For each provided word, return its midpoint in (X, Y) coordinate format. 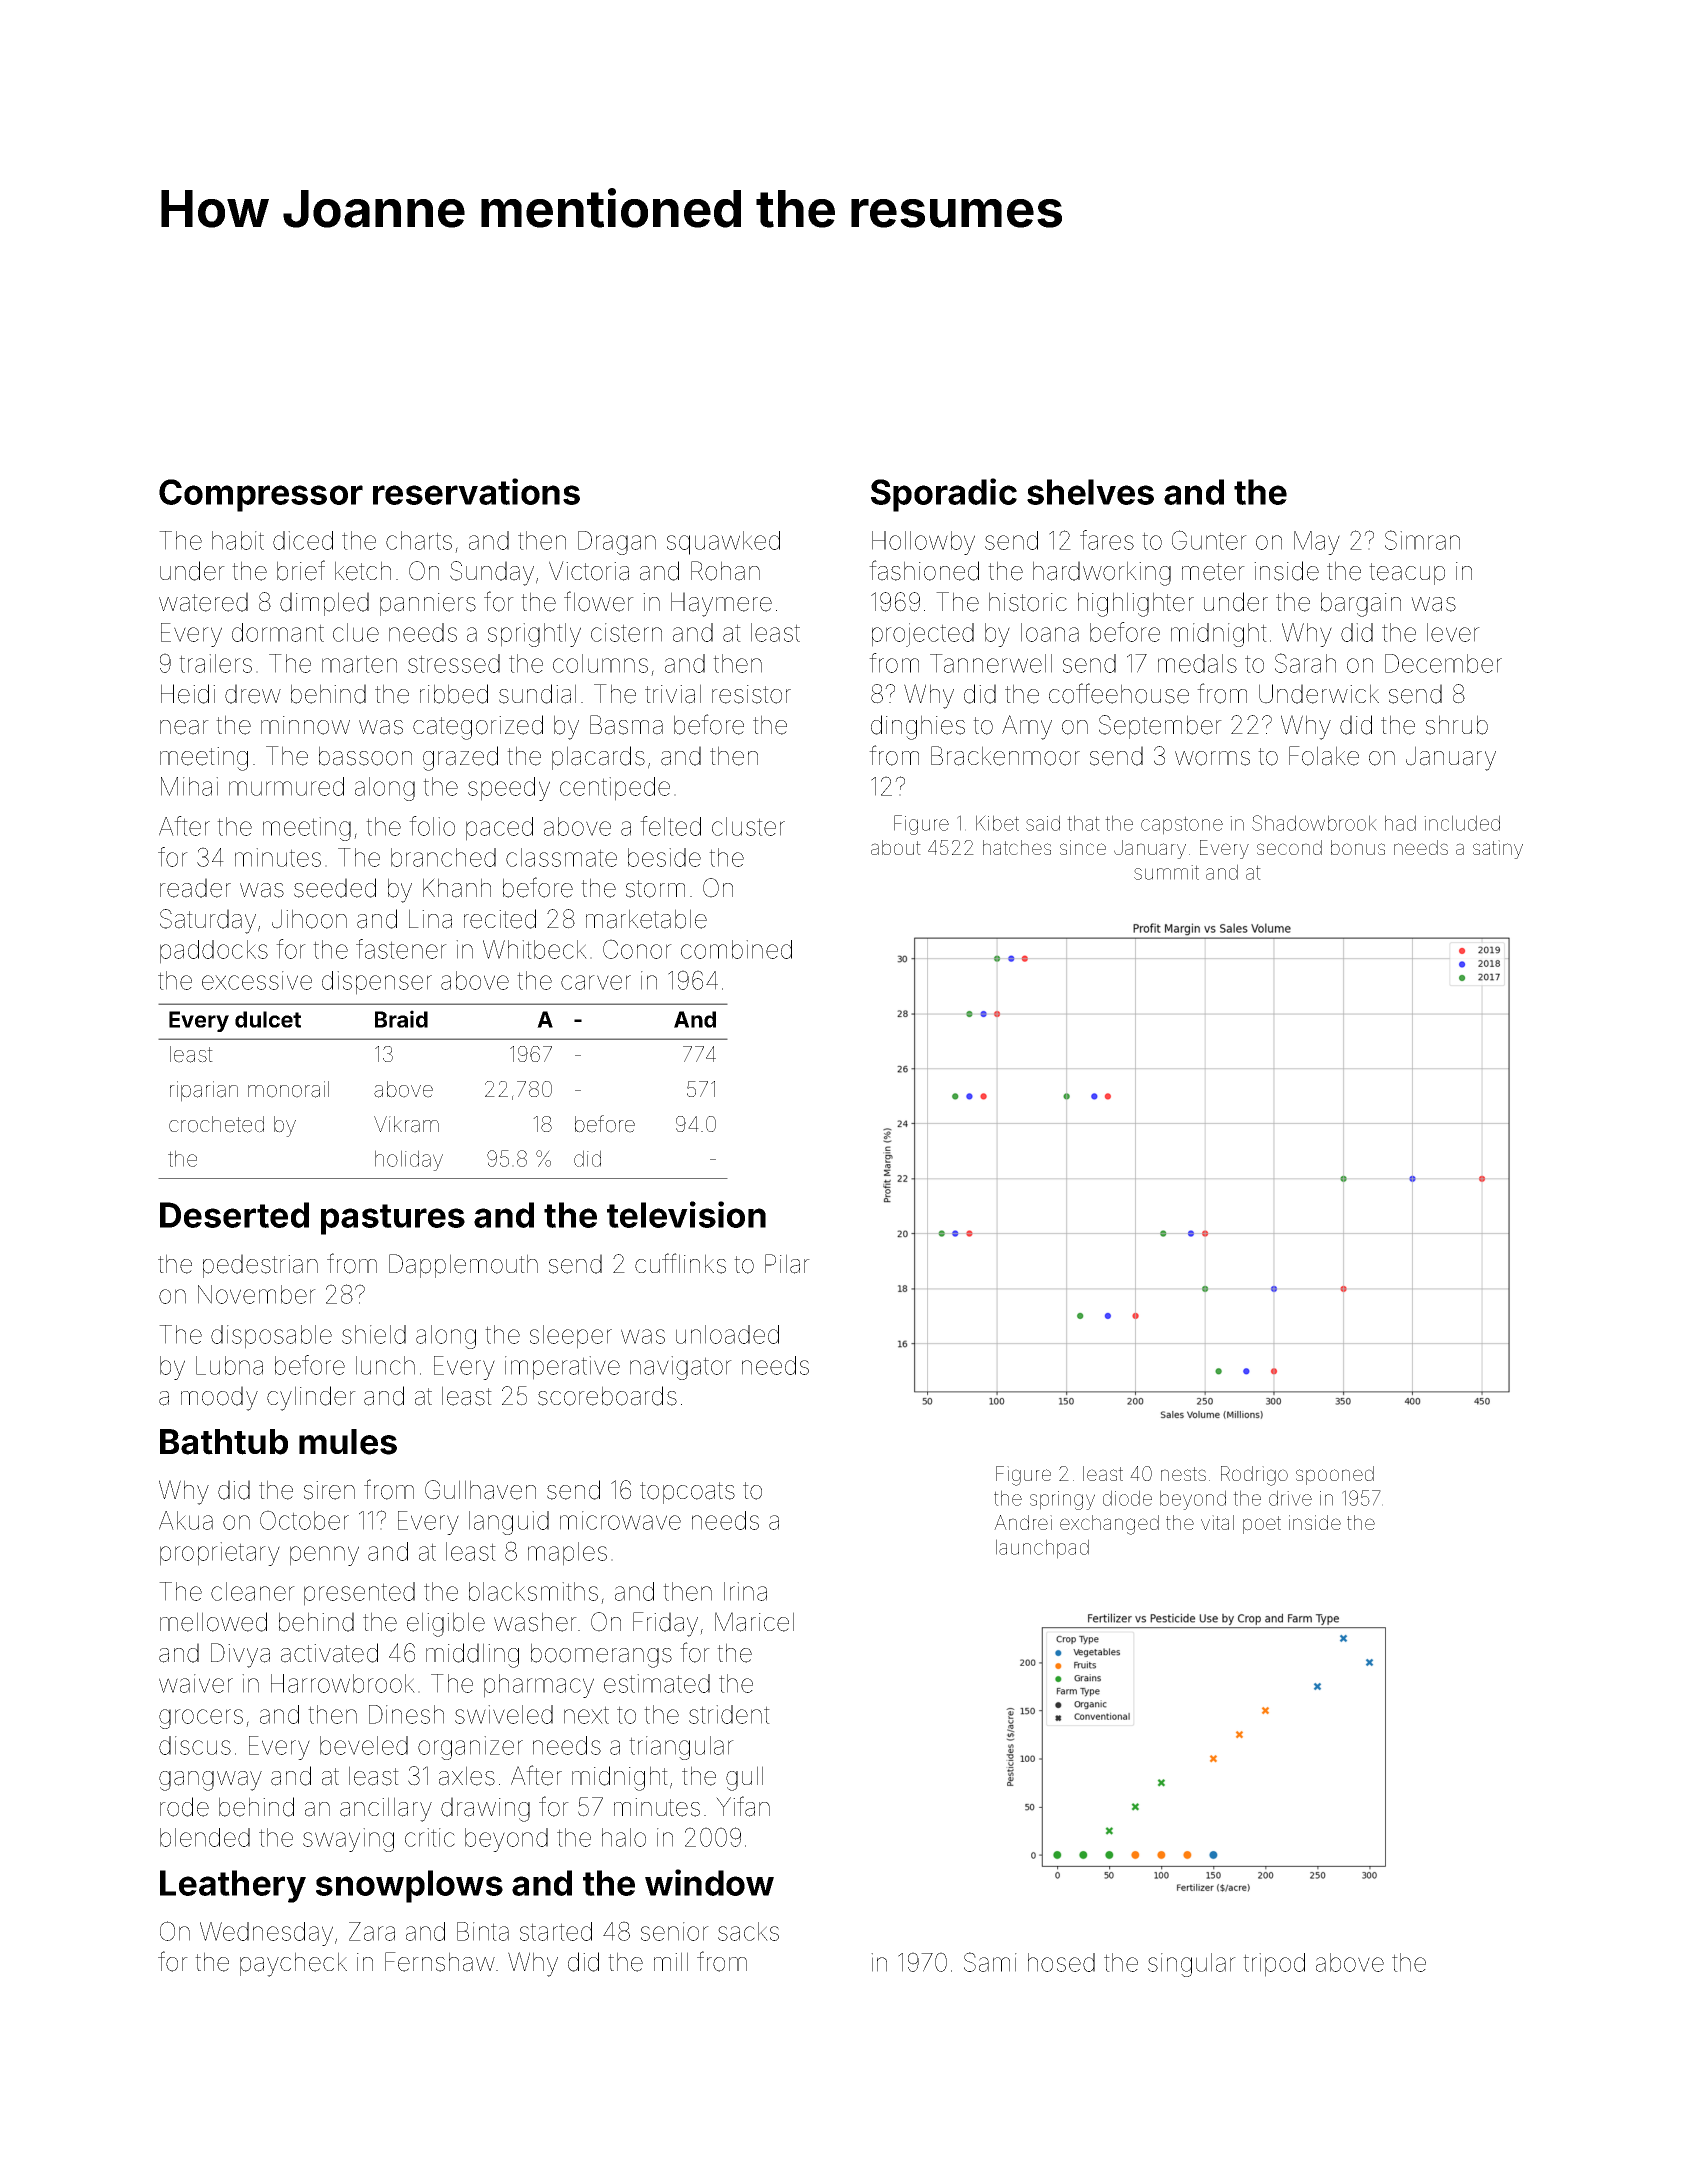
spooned (1335, 1475)
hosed (1061, 1962)
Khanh (457, 888)
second (1289, 847)
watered (203, 602)
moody (219, 1398)
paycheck (293, 1964)
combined (736, 949)
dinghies (918, 727)
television (686, 1214)
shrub (1457, 725)
